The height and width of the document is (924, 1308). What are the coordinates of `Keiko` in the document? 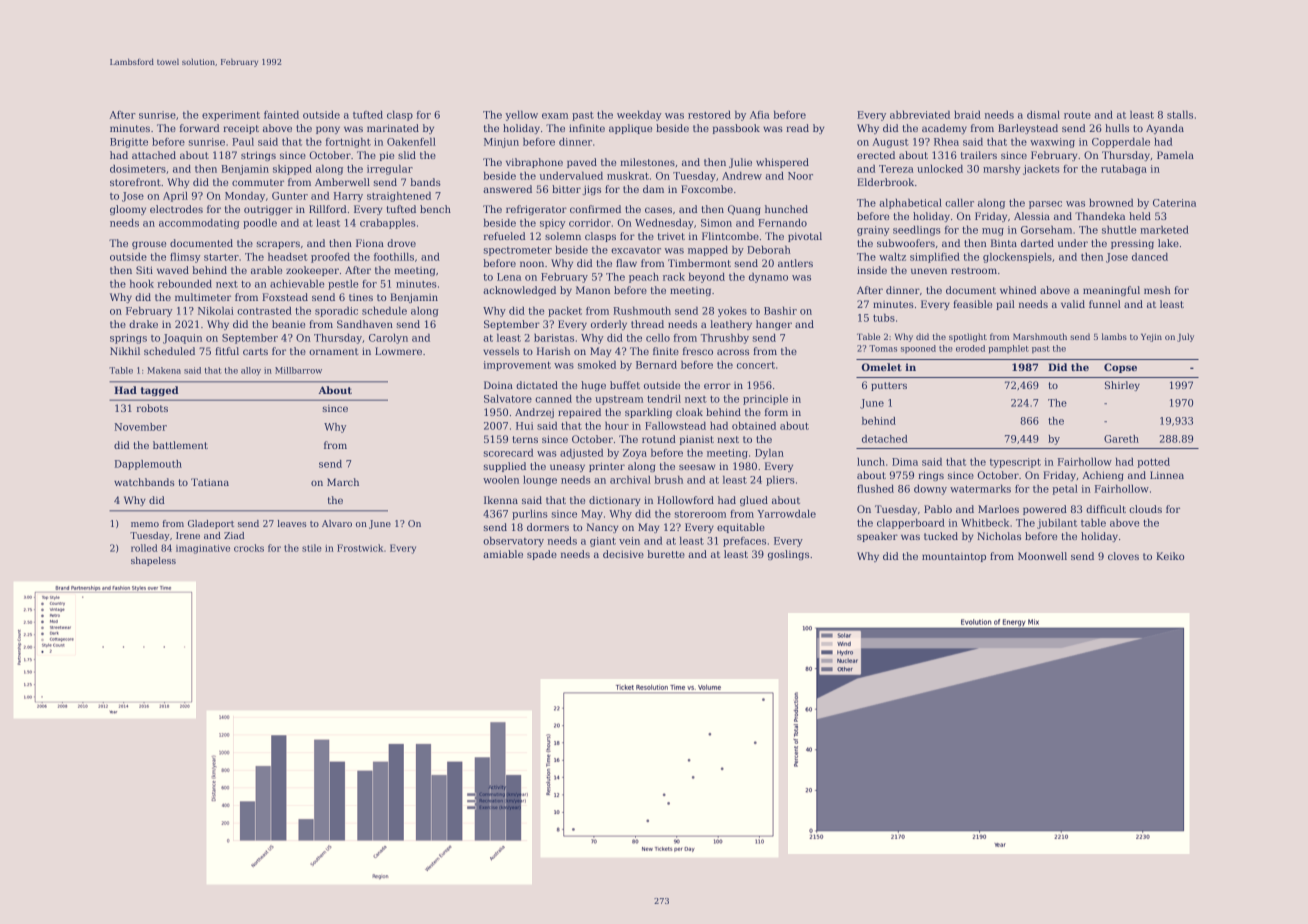 It's located at (1170, 556).
